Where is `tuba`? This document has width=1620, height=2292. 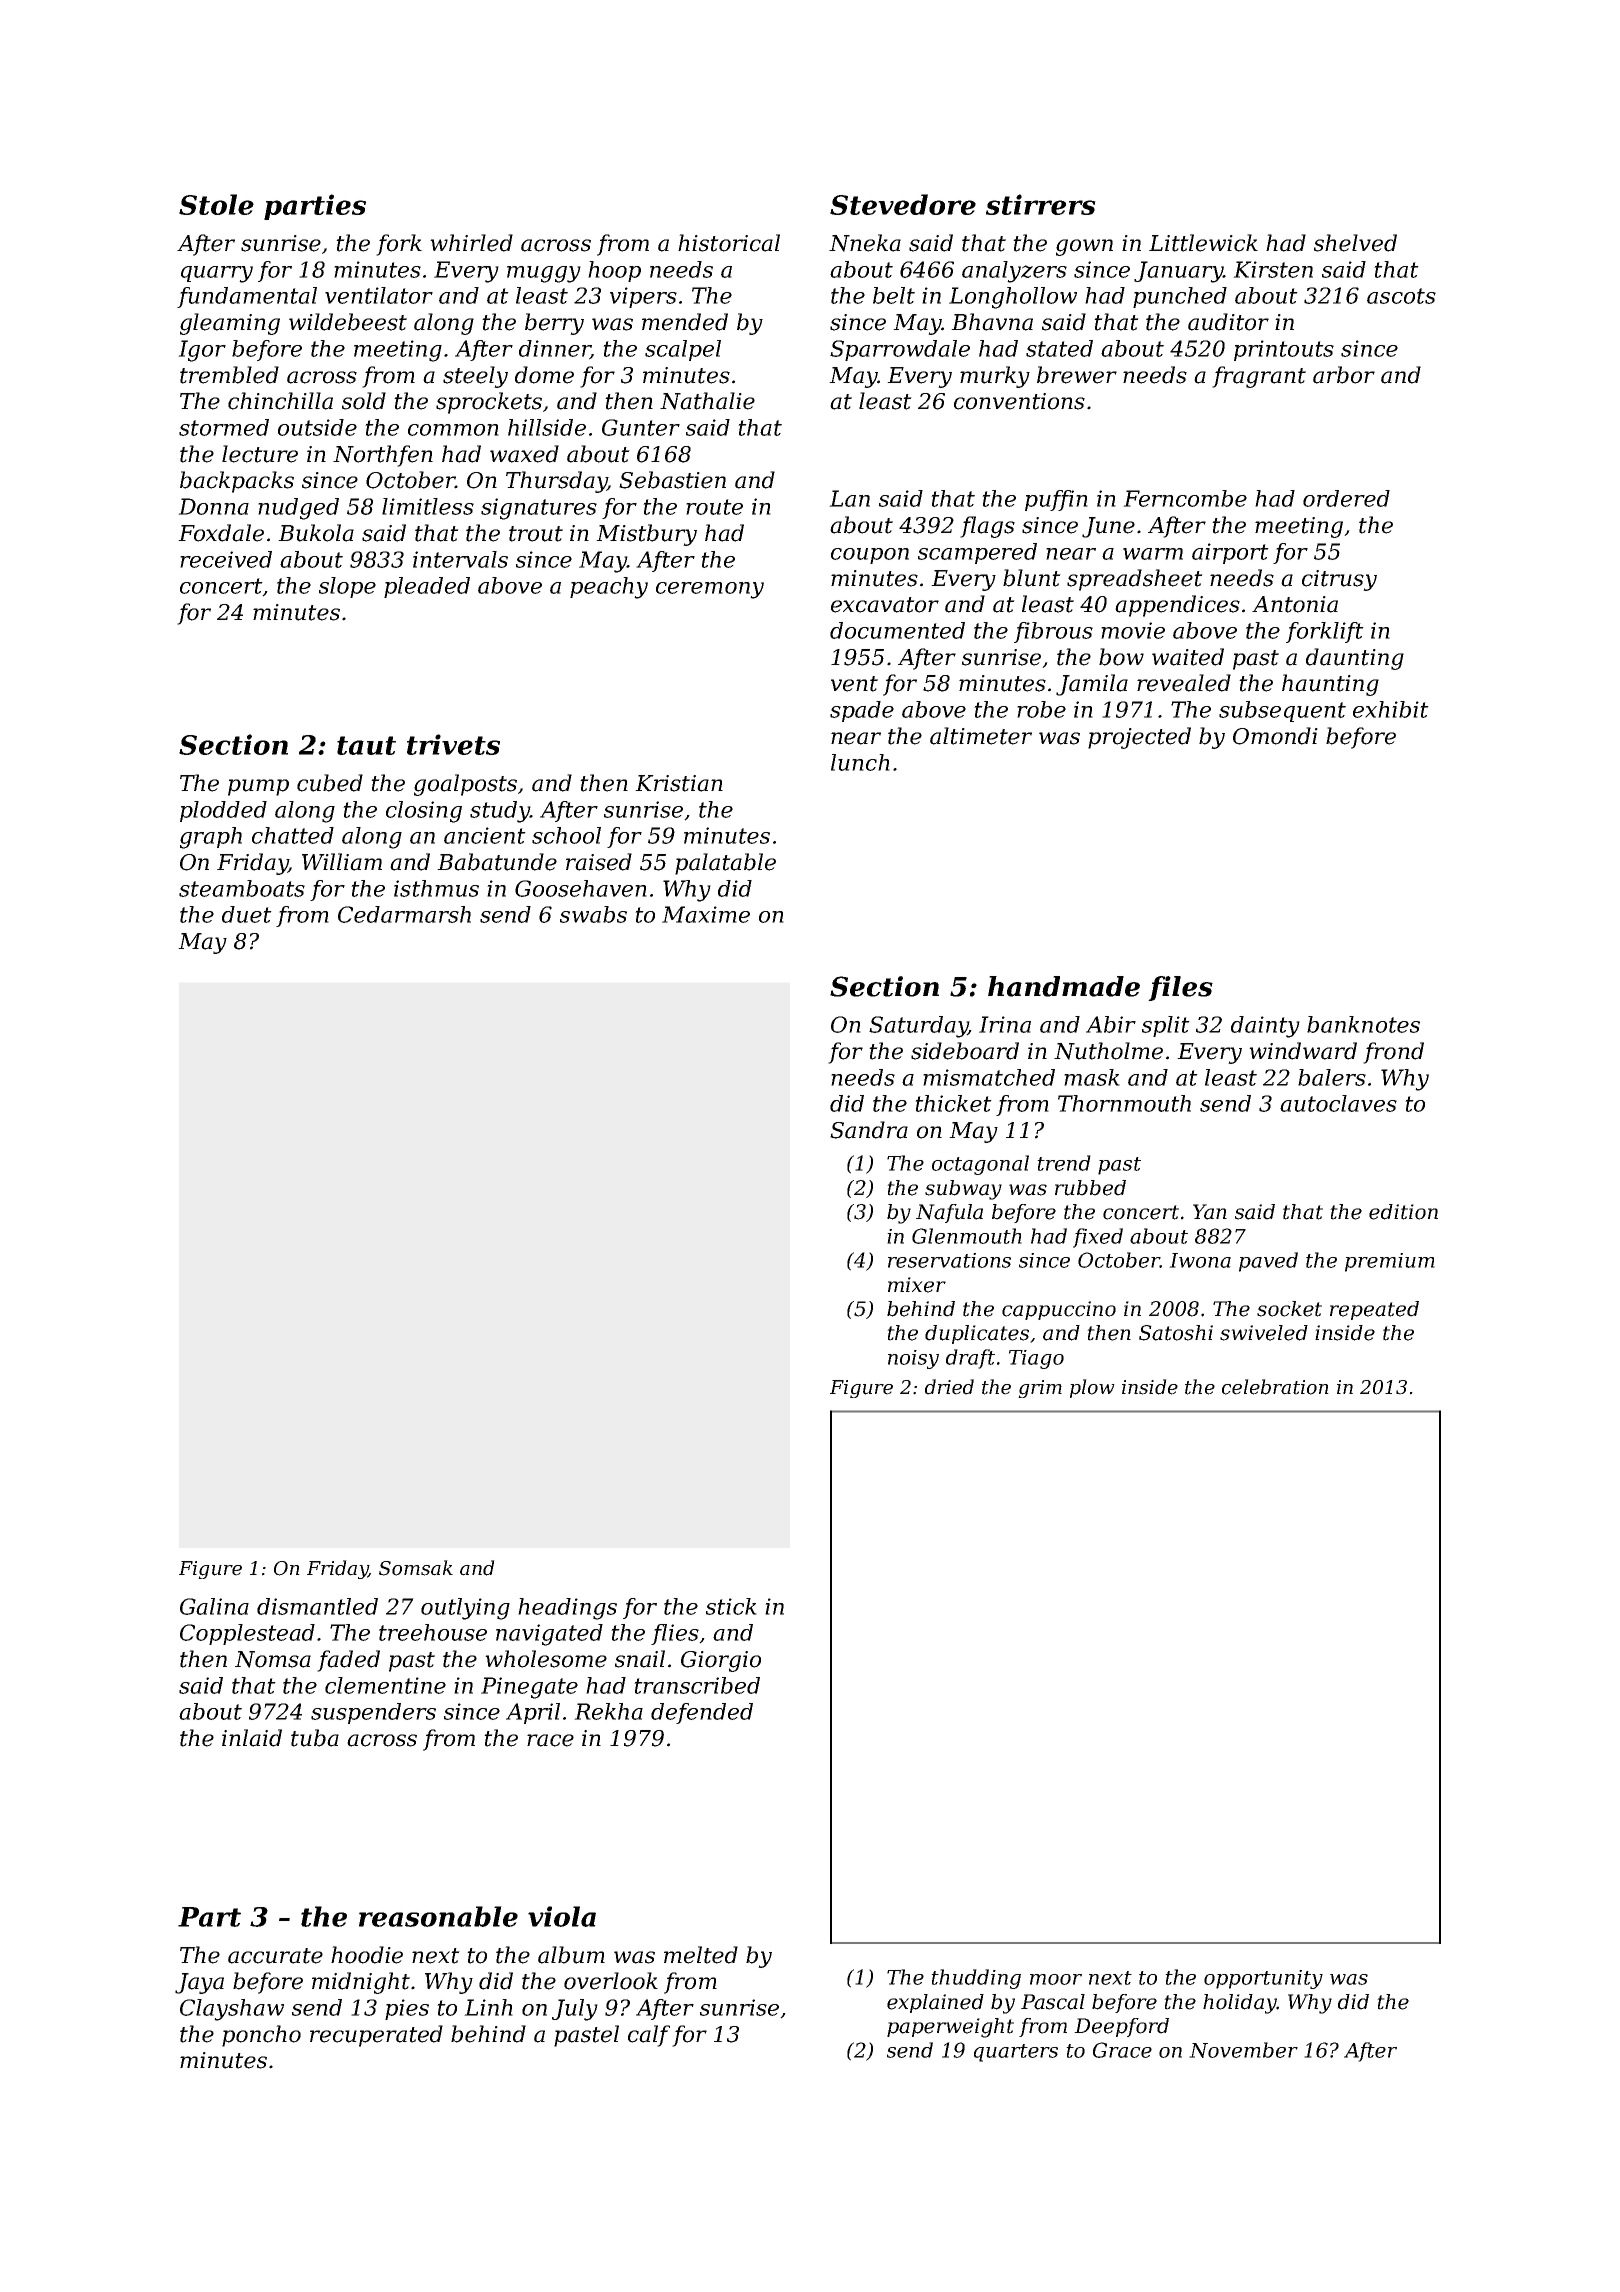
tuba is located at coordinates (315, 1738).
